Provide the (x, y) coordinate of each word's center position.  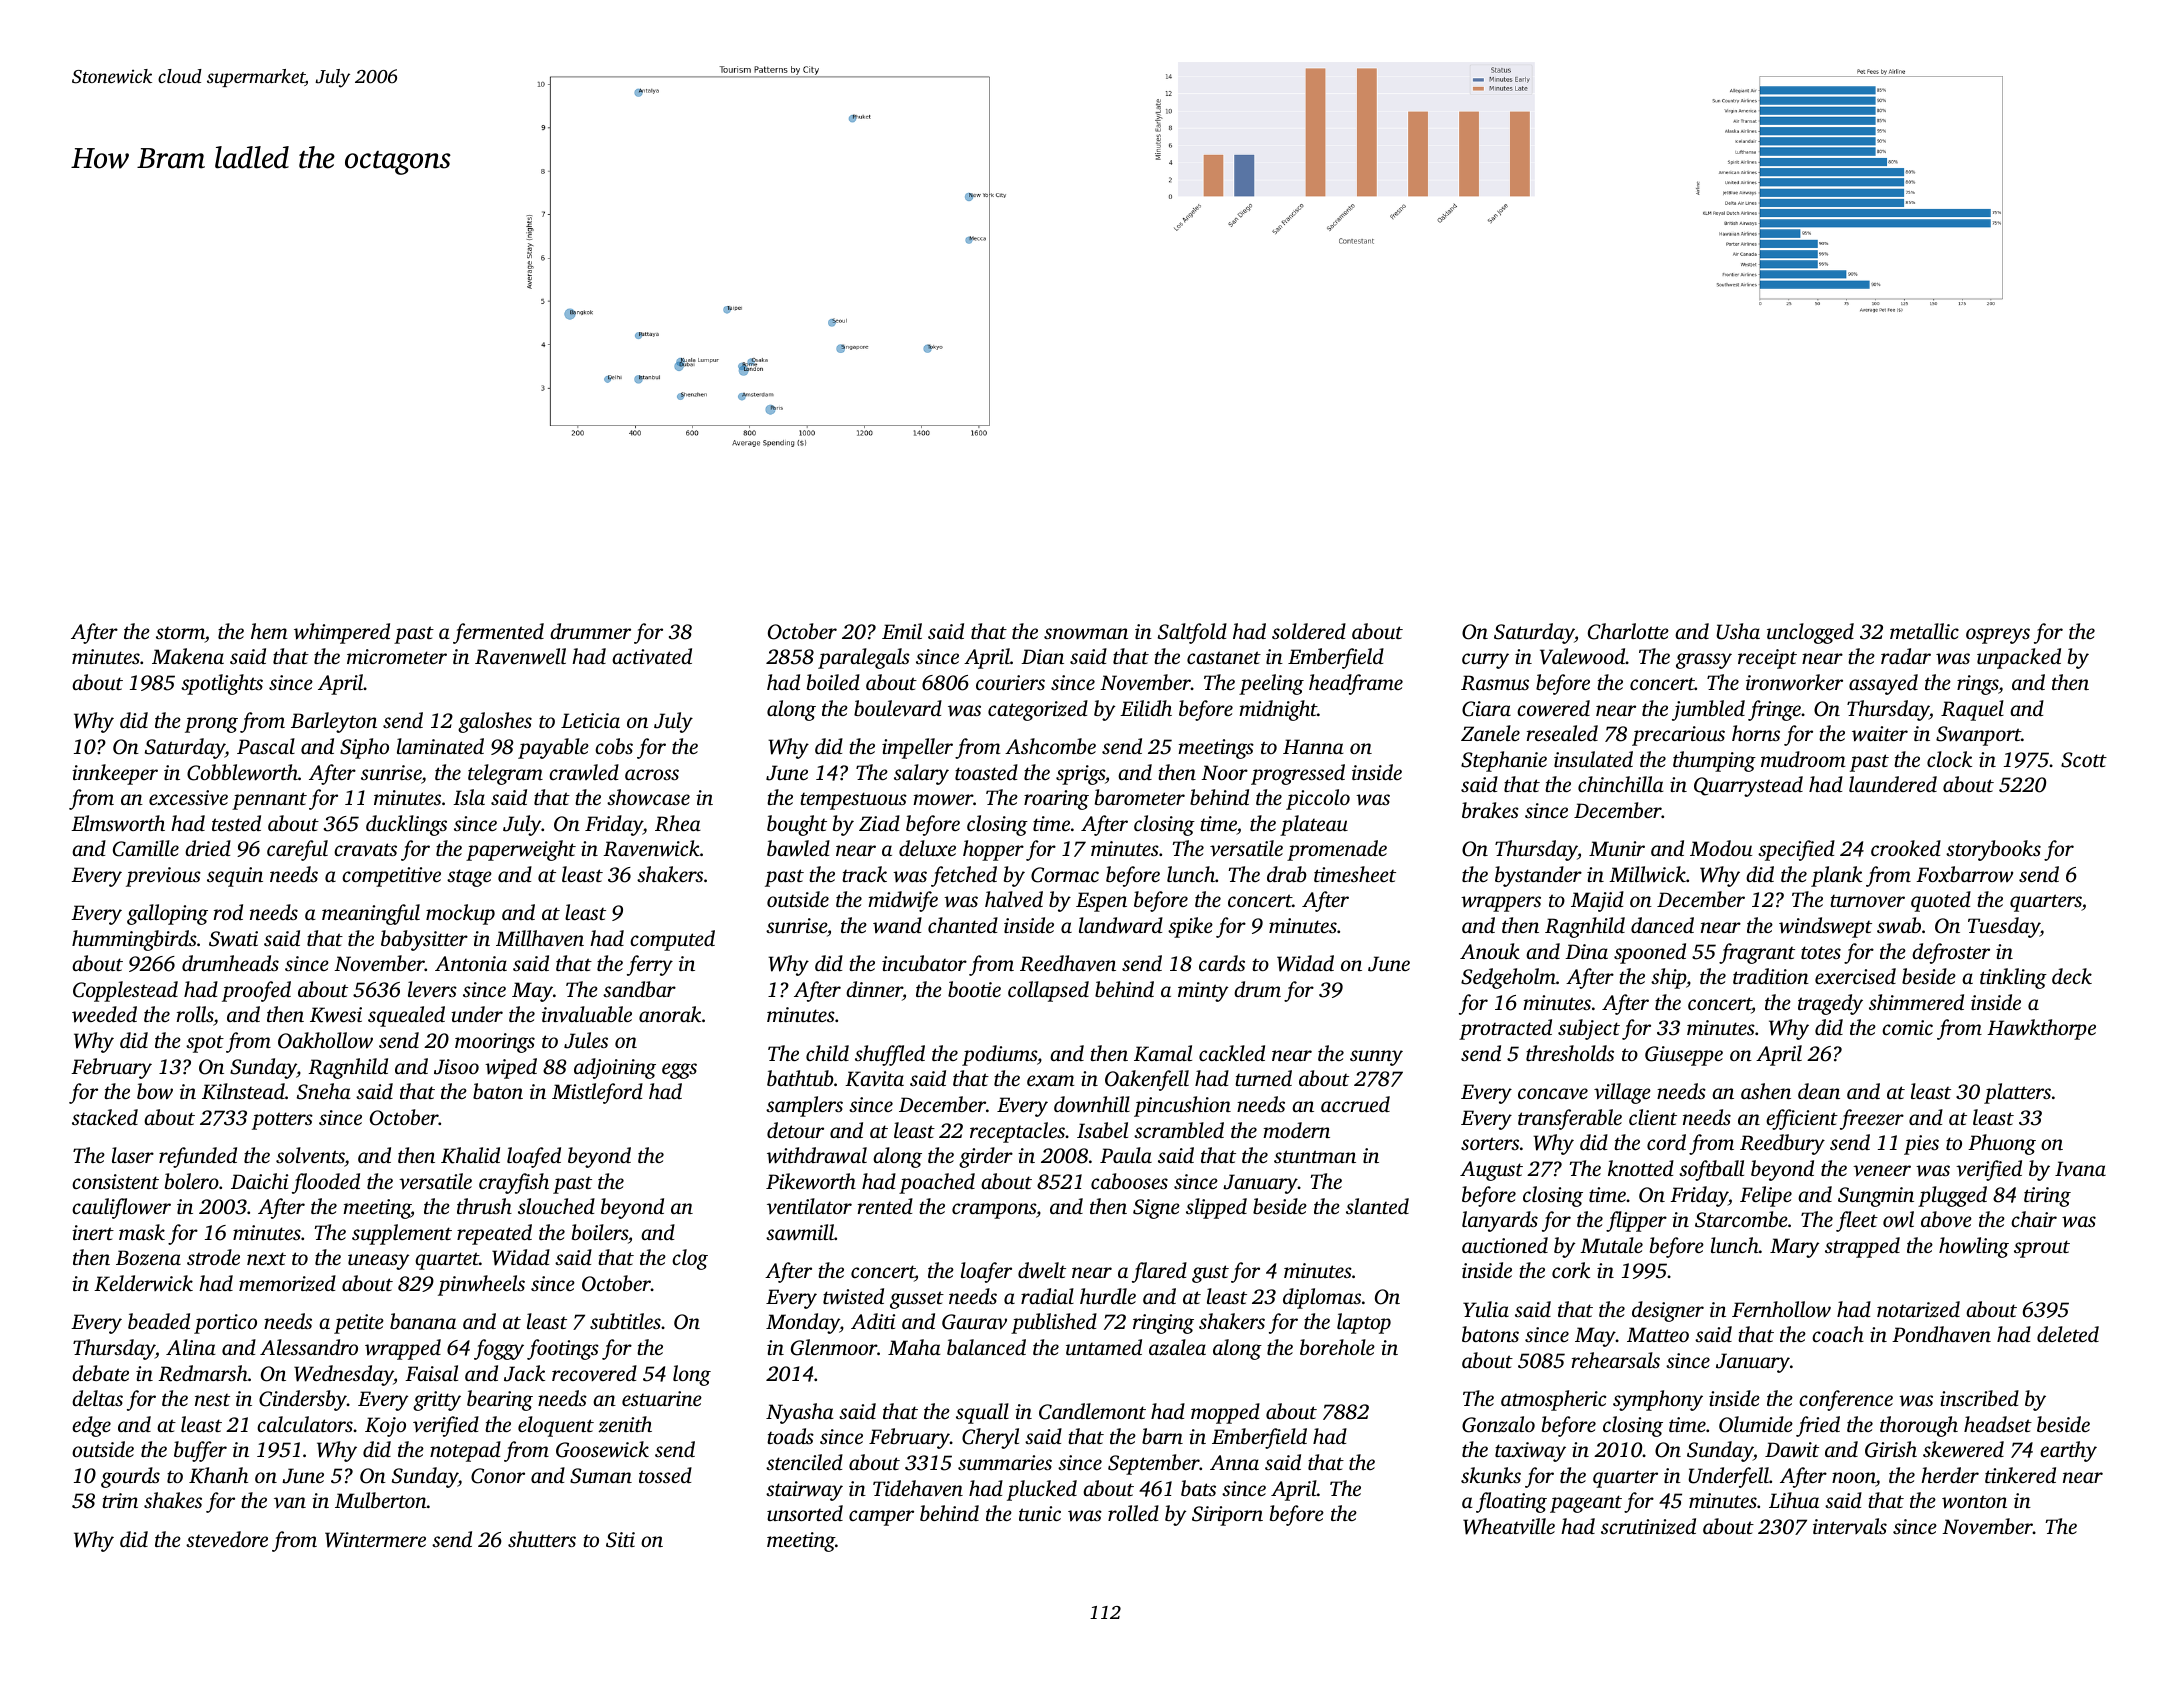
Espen (1101, 902)
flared (1159, 1272)
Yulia (1486, 1309)
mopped (1225, 1413)
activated (652, 656)
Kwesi (336, 1015)
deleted (2068, 1334)
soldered (1309, 631)
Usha (1738, 631)
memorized (287, 1283)
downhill (1092, 1104)
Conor (498, 1476)
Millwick (1647, 874)
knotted (1641, 1168)
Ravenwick (651, 848)
